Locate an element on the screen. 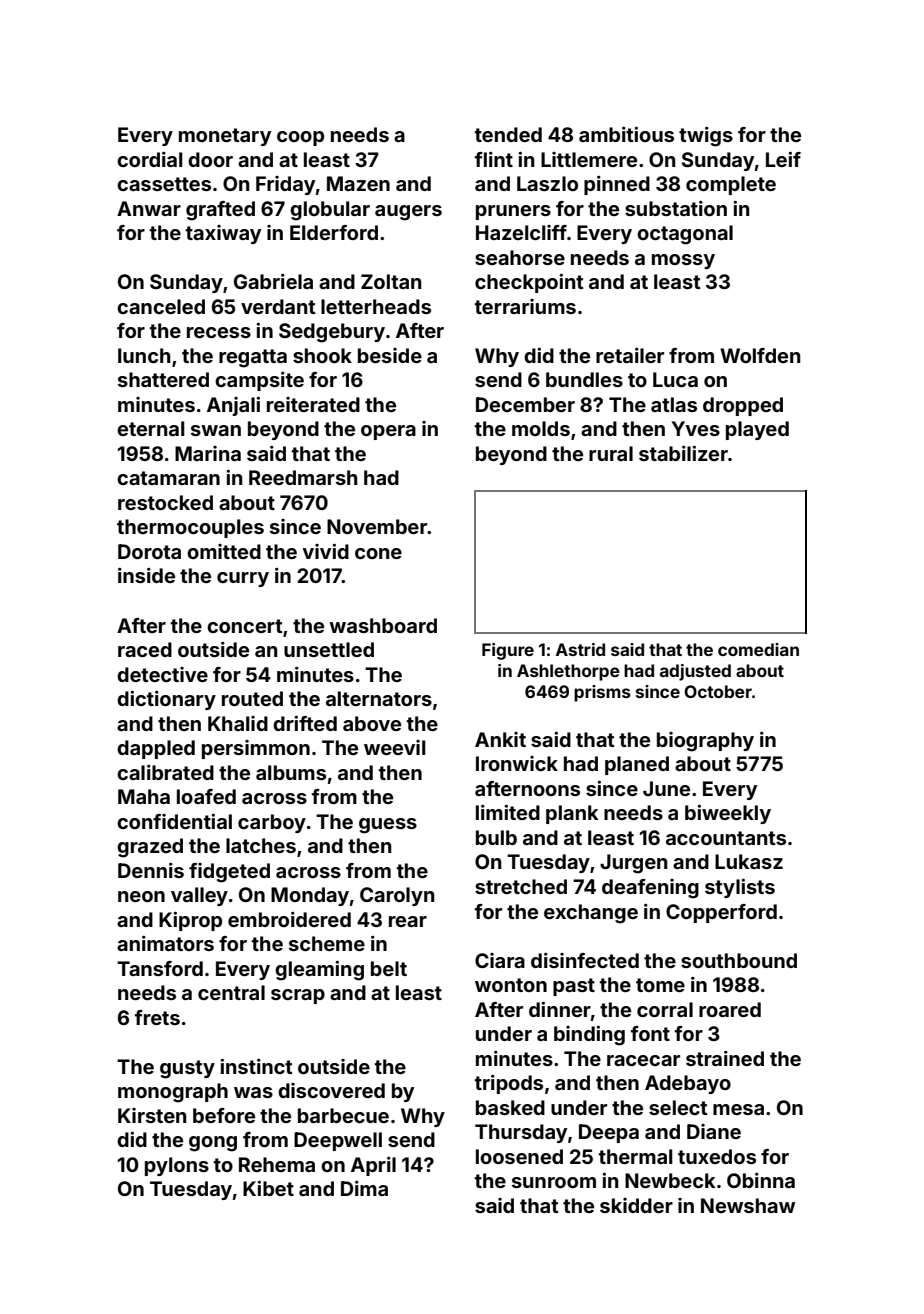 The height and width of the screenshot is (1314, 924). Anwar is located at coordinates (149, 208).
